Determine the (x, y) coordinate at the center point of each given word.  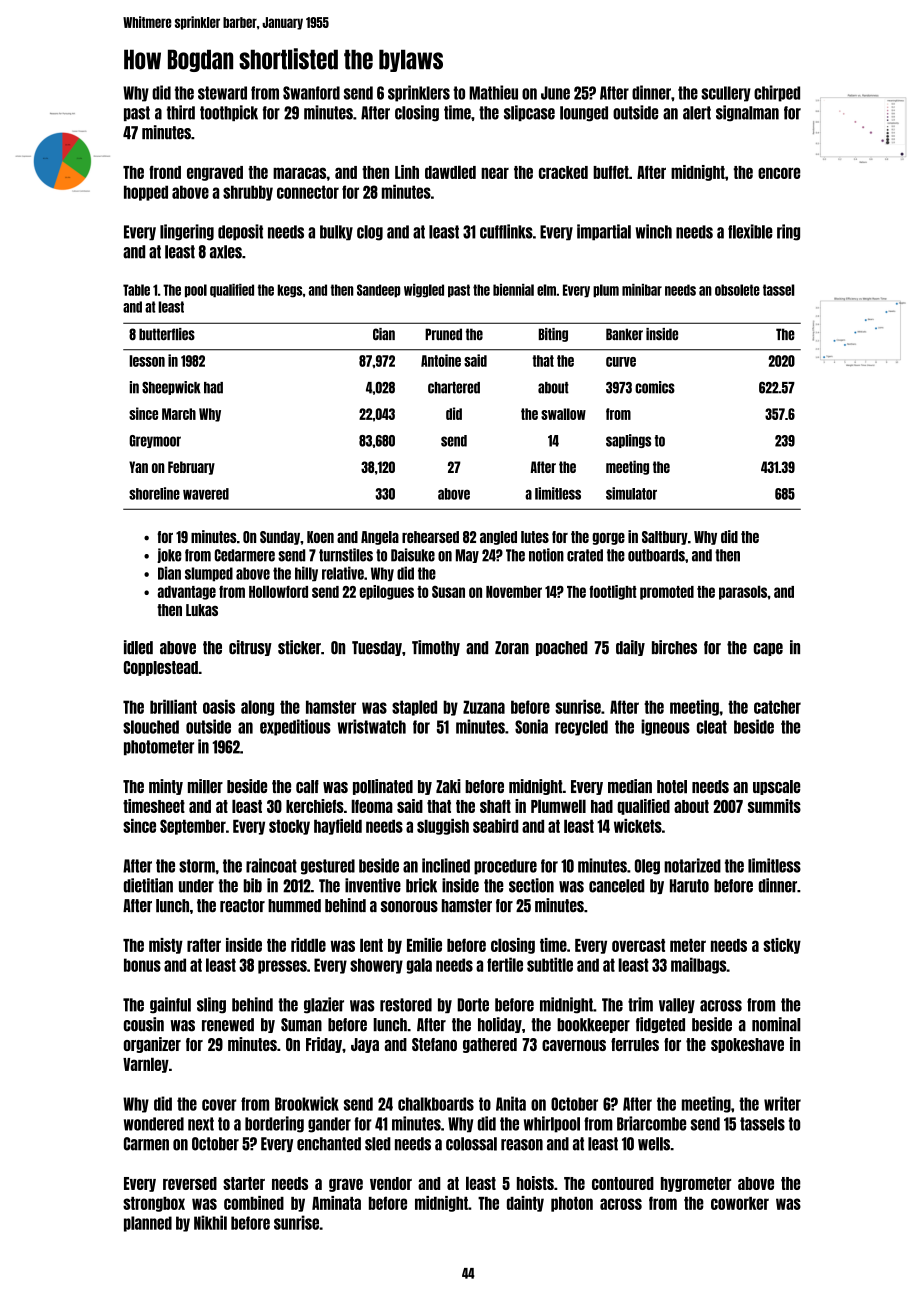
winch (654, 231)
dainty (525, 1204)
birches (674, 647)
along (257, 708)
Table (136, 290)
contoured (623, 1183)
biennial (513, 290)
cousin (144, 1024)
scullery (726, 94)
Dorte (473, 1005)
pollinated (383, 787)
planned (148, 1224)
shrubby (248, 193)
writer (782, 1103)
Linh (407, 172)
